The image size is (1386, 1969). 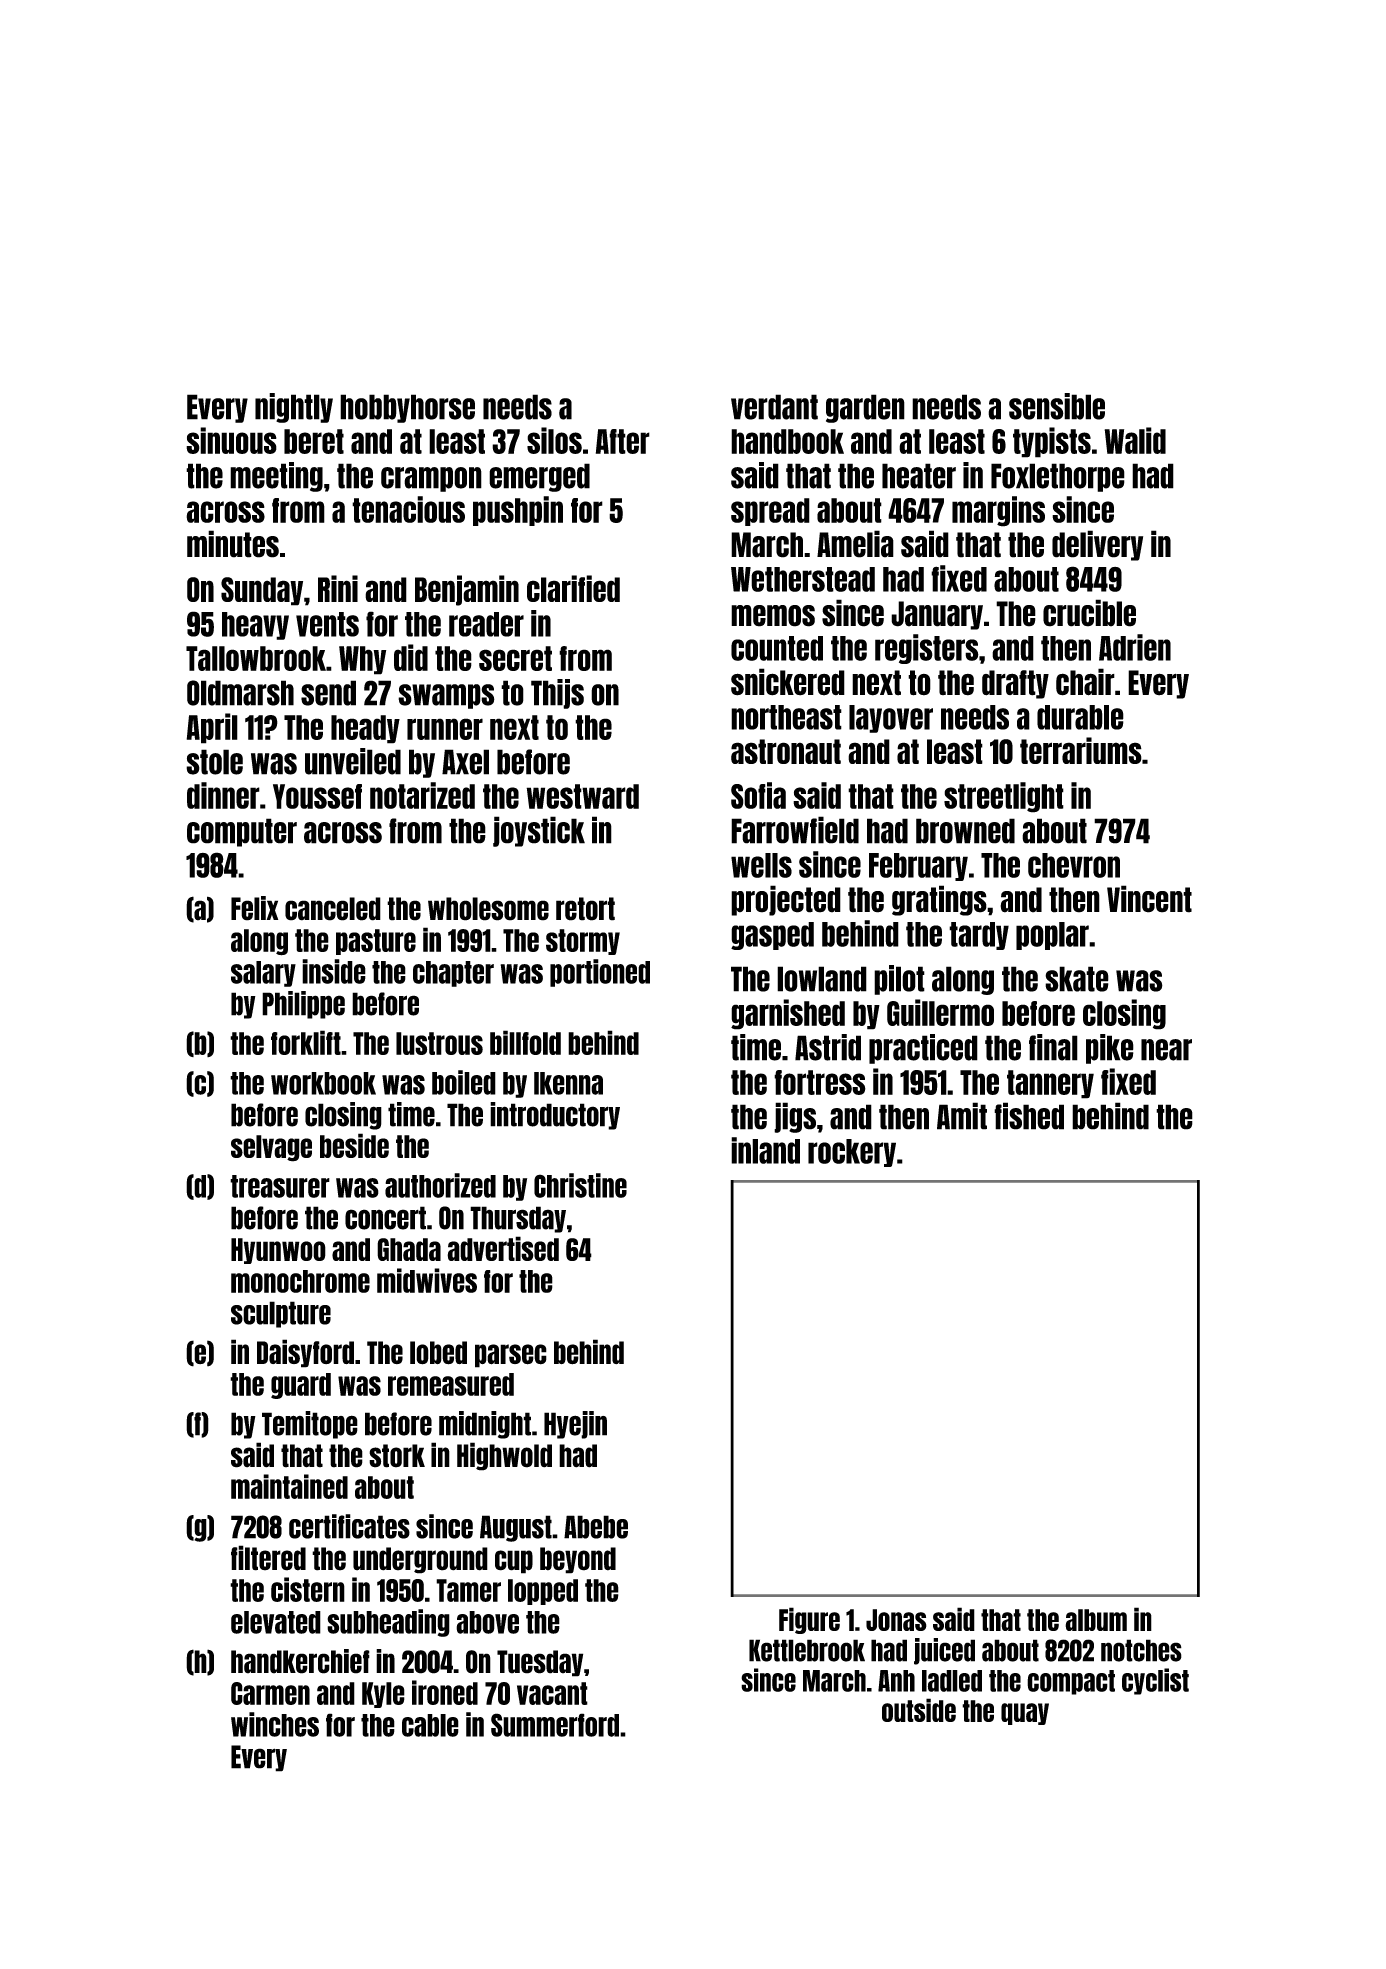 What do you see at coordinates (555, 1725) in the image?
I see `Summerford` at bounding box center [555, 1725].
